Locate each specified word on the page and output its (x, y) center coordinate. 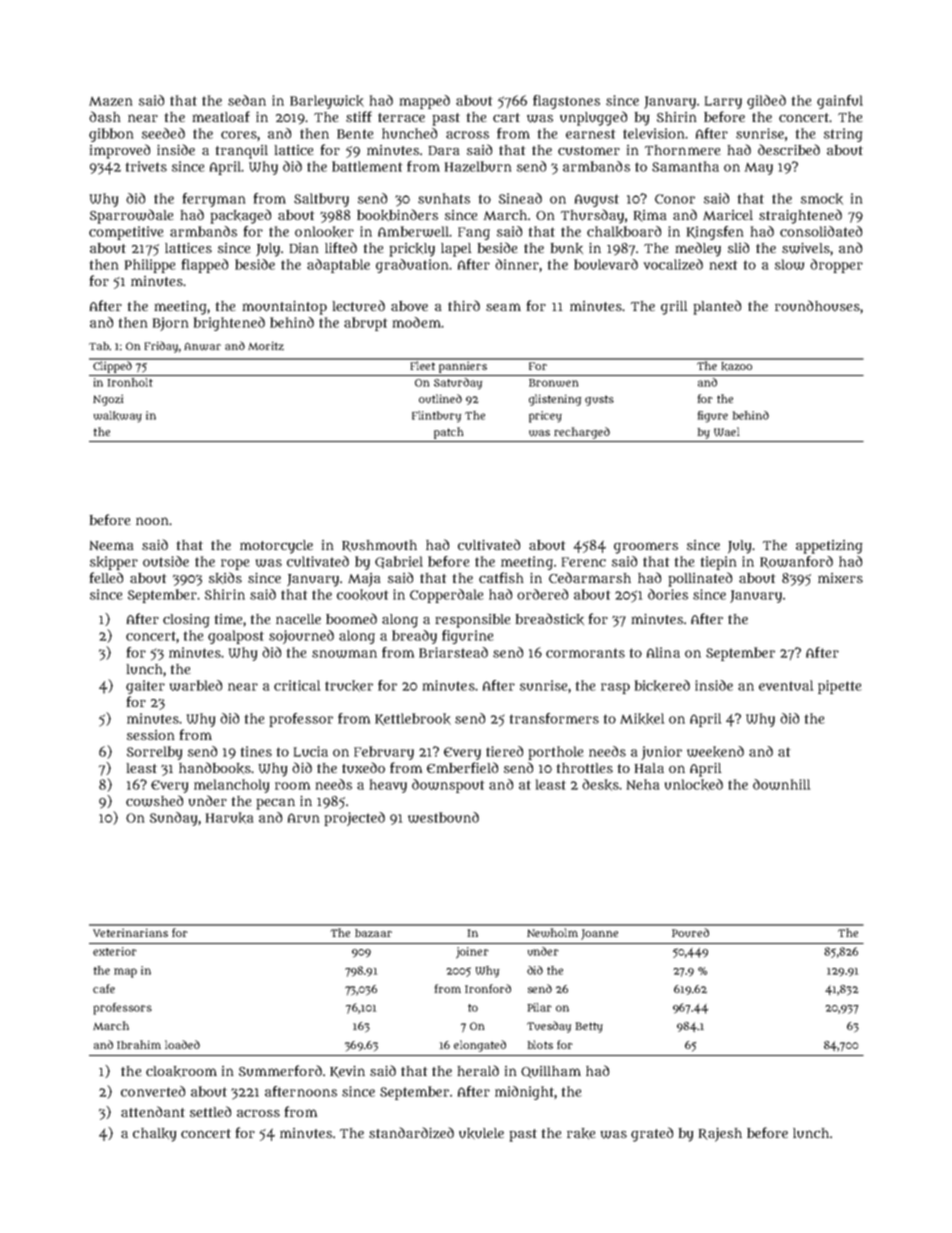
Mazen (110, 101)
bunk (567, 248)
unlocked (694, 785)
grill (674, 308)
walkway (117, 417)
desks (600, 785)
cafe (104, 988)
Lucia (311, 751)
